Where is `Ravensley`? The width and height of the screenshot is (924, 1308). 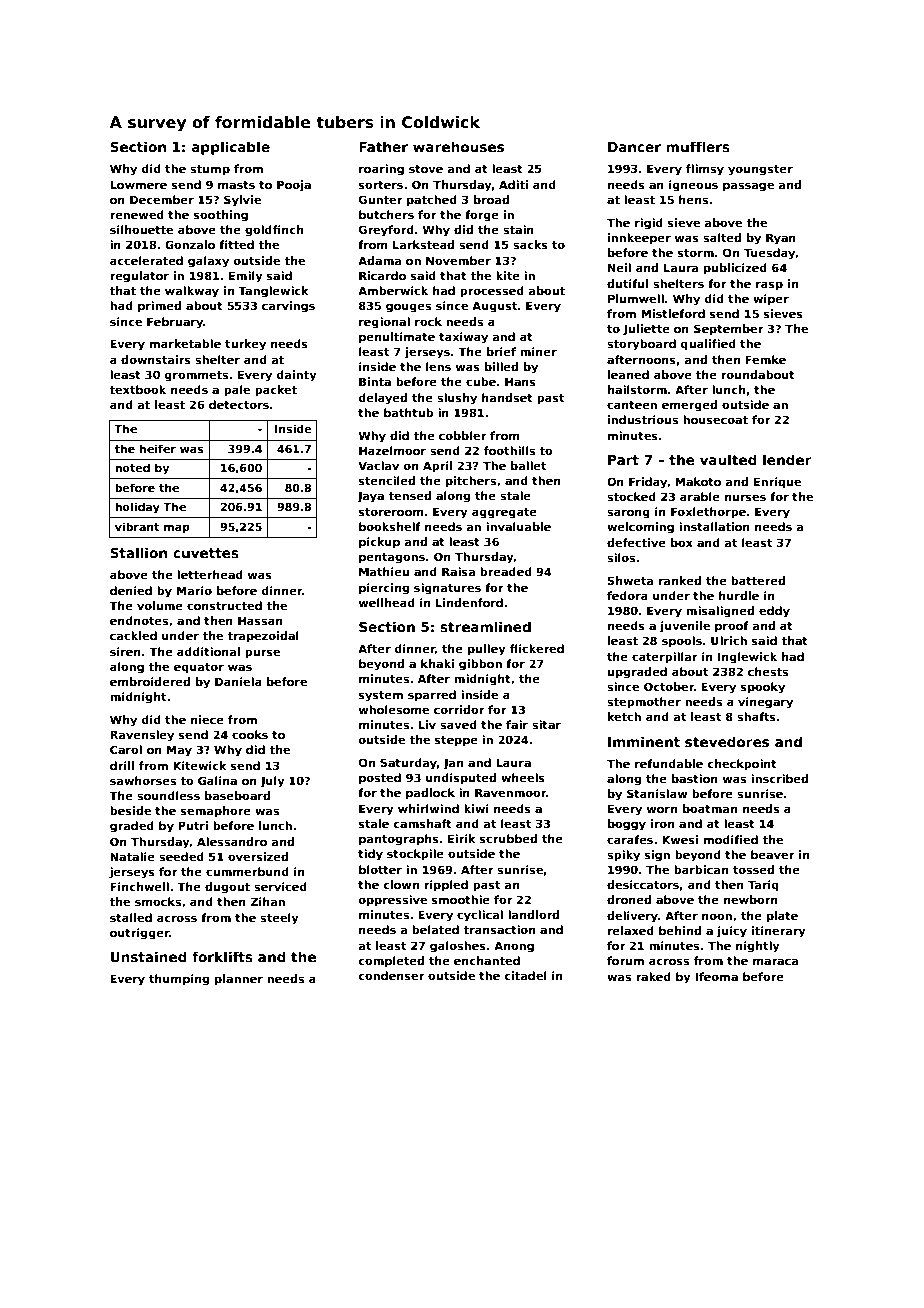
Ravensley is located at coordinates (142, 736).
